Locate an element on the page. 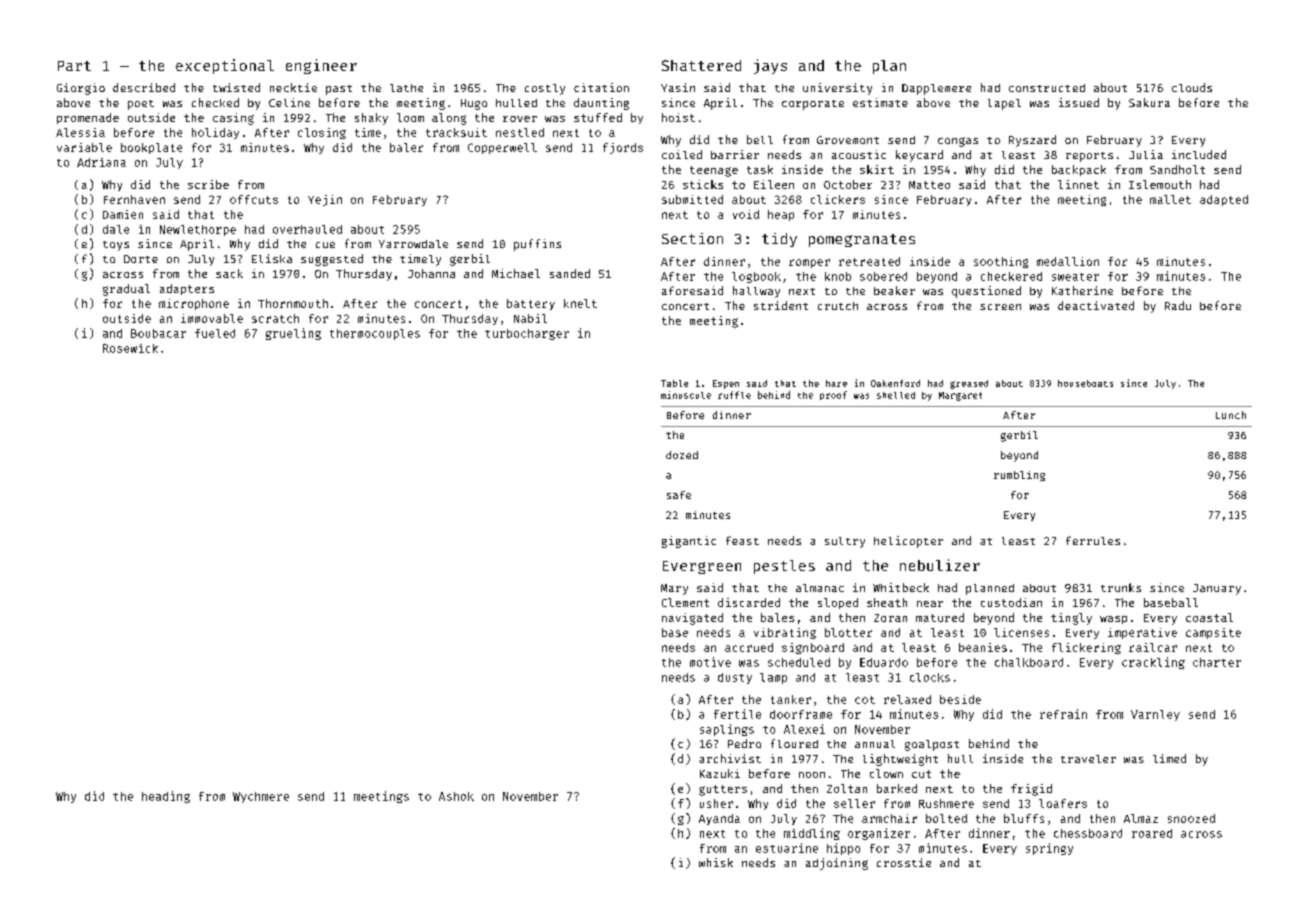 The image size is (1308, 924). whisk is located at coordinates (716, 862).
